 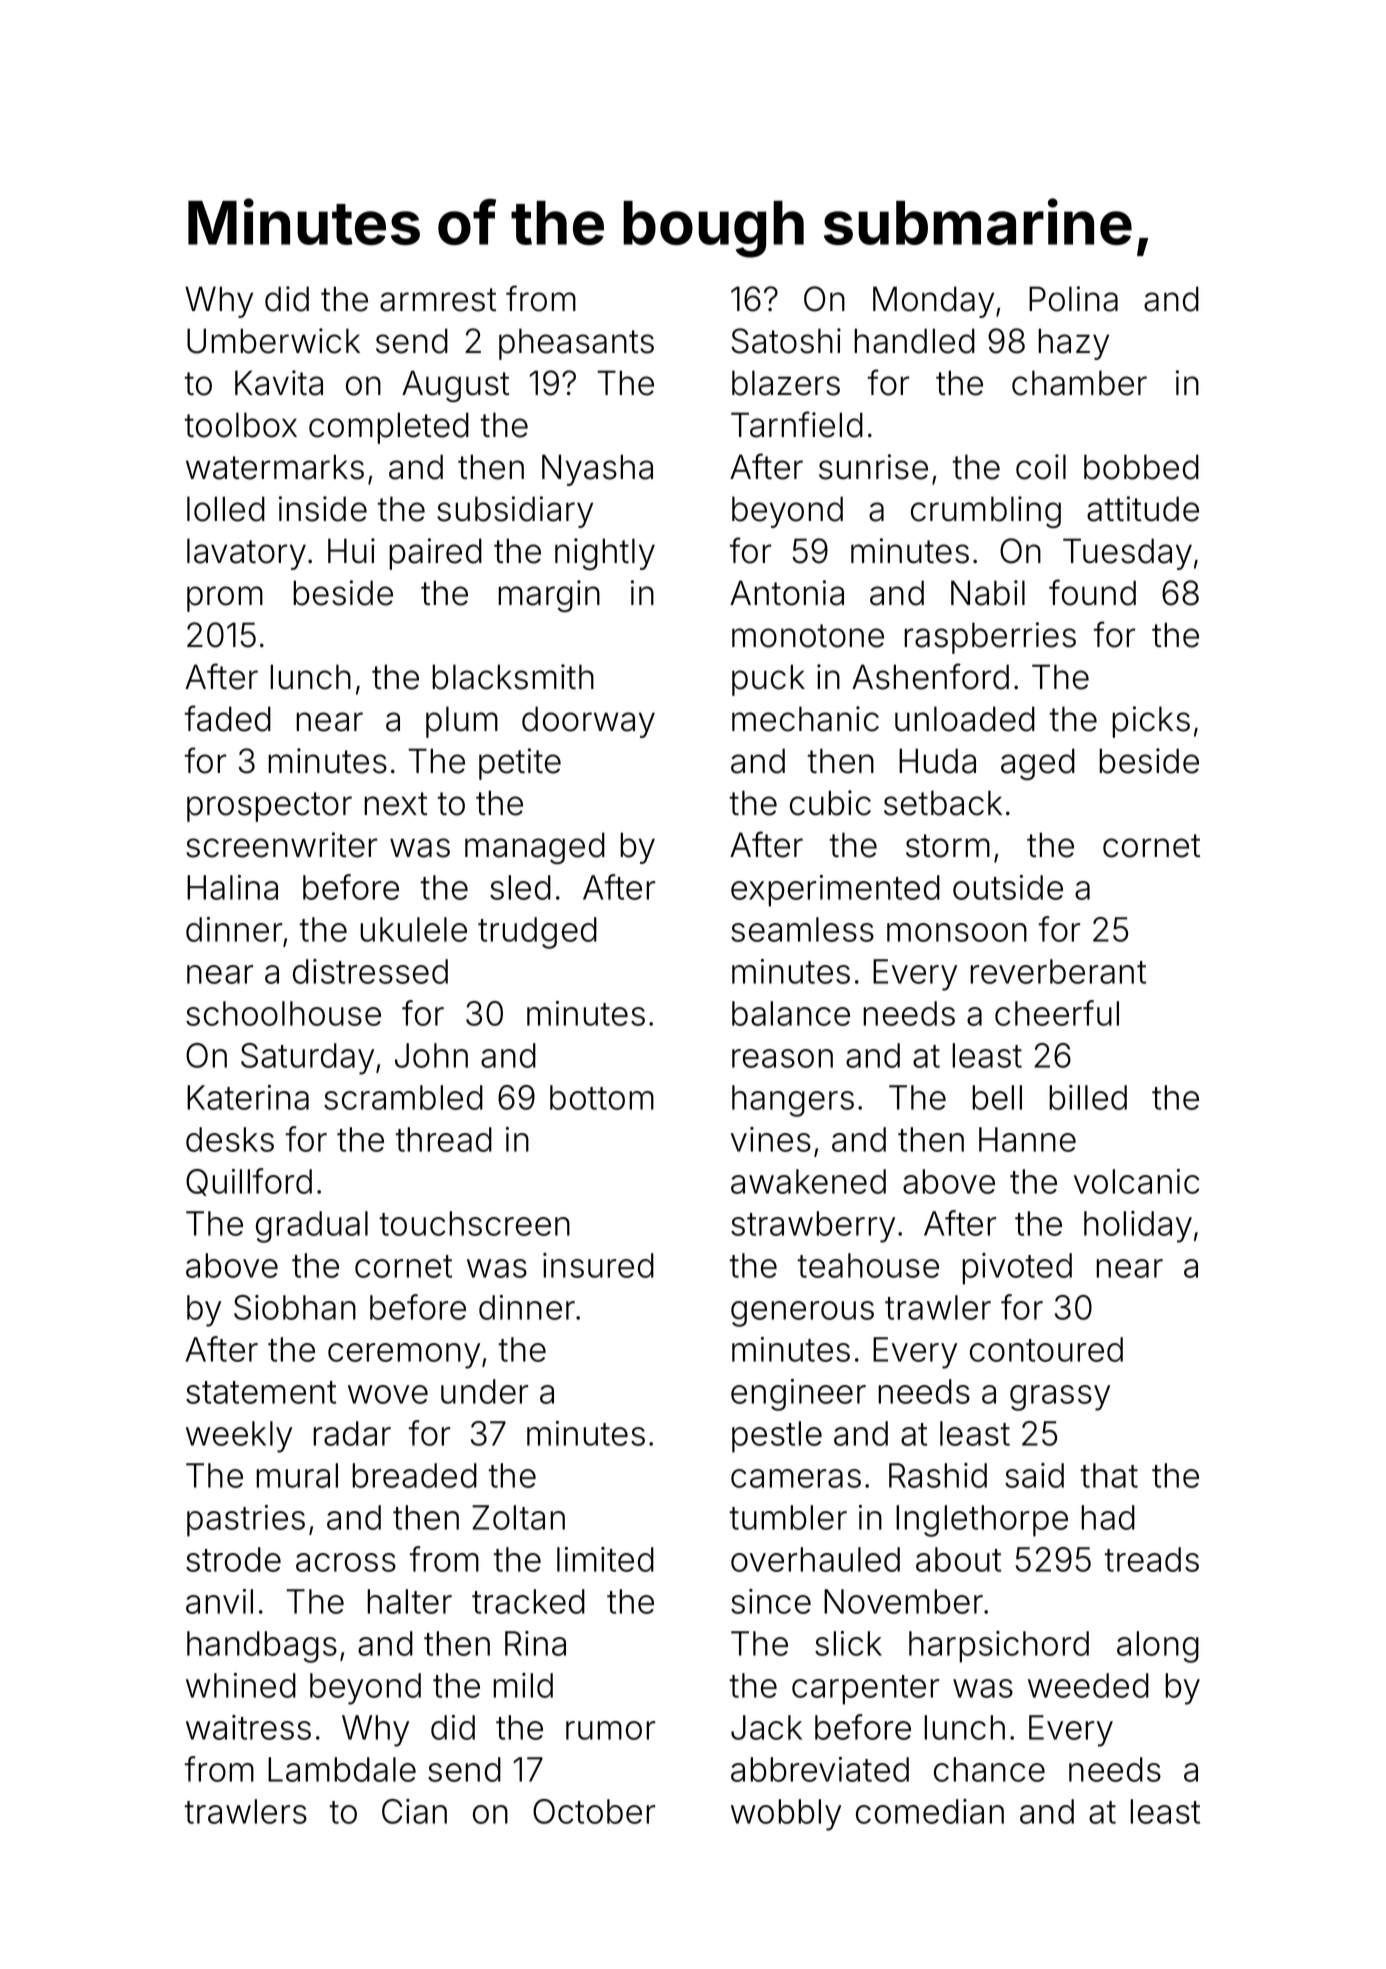 I want to click on Ashenford, so click(x=930, y=676).
